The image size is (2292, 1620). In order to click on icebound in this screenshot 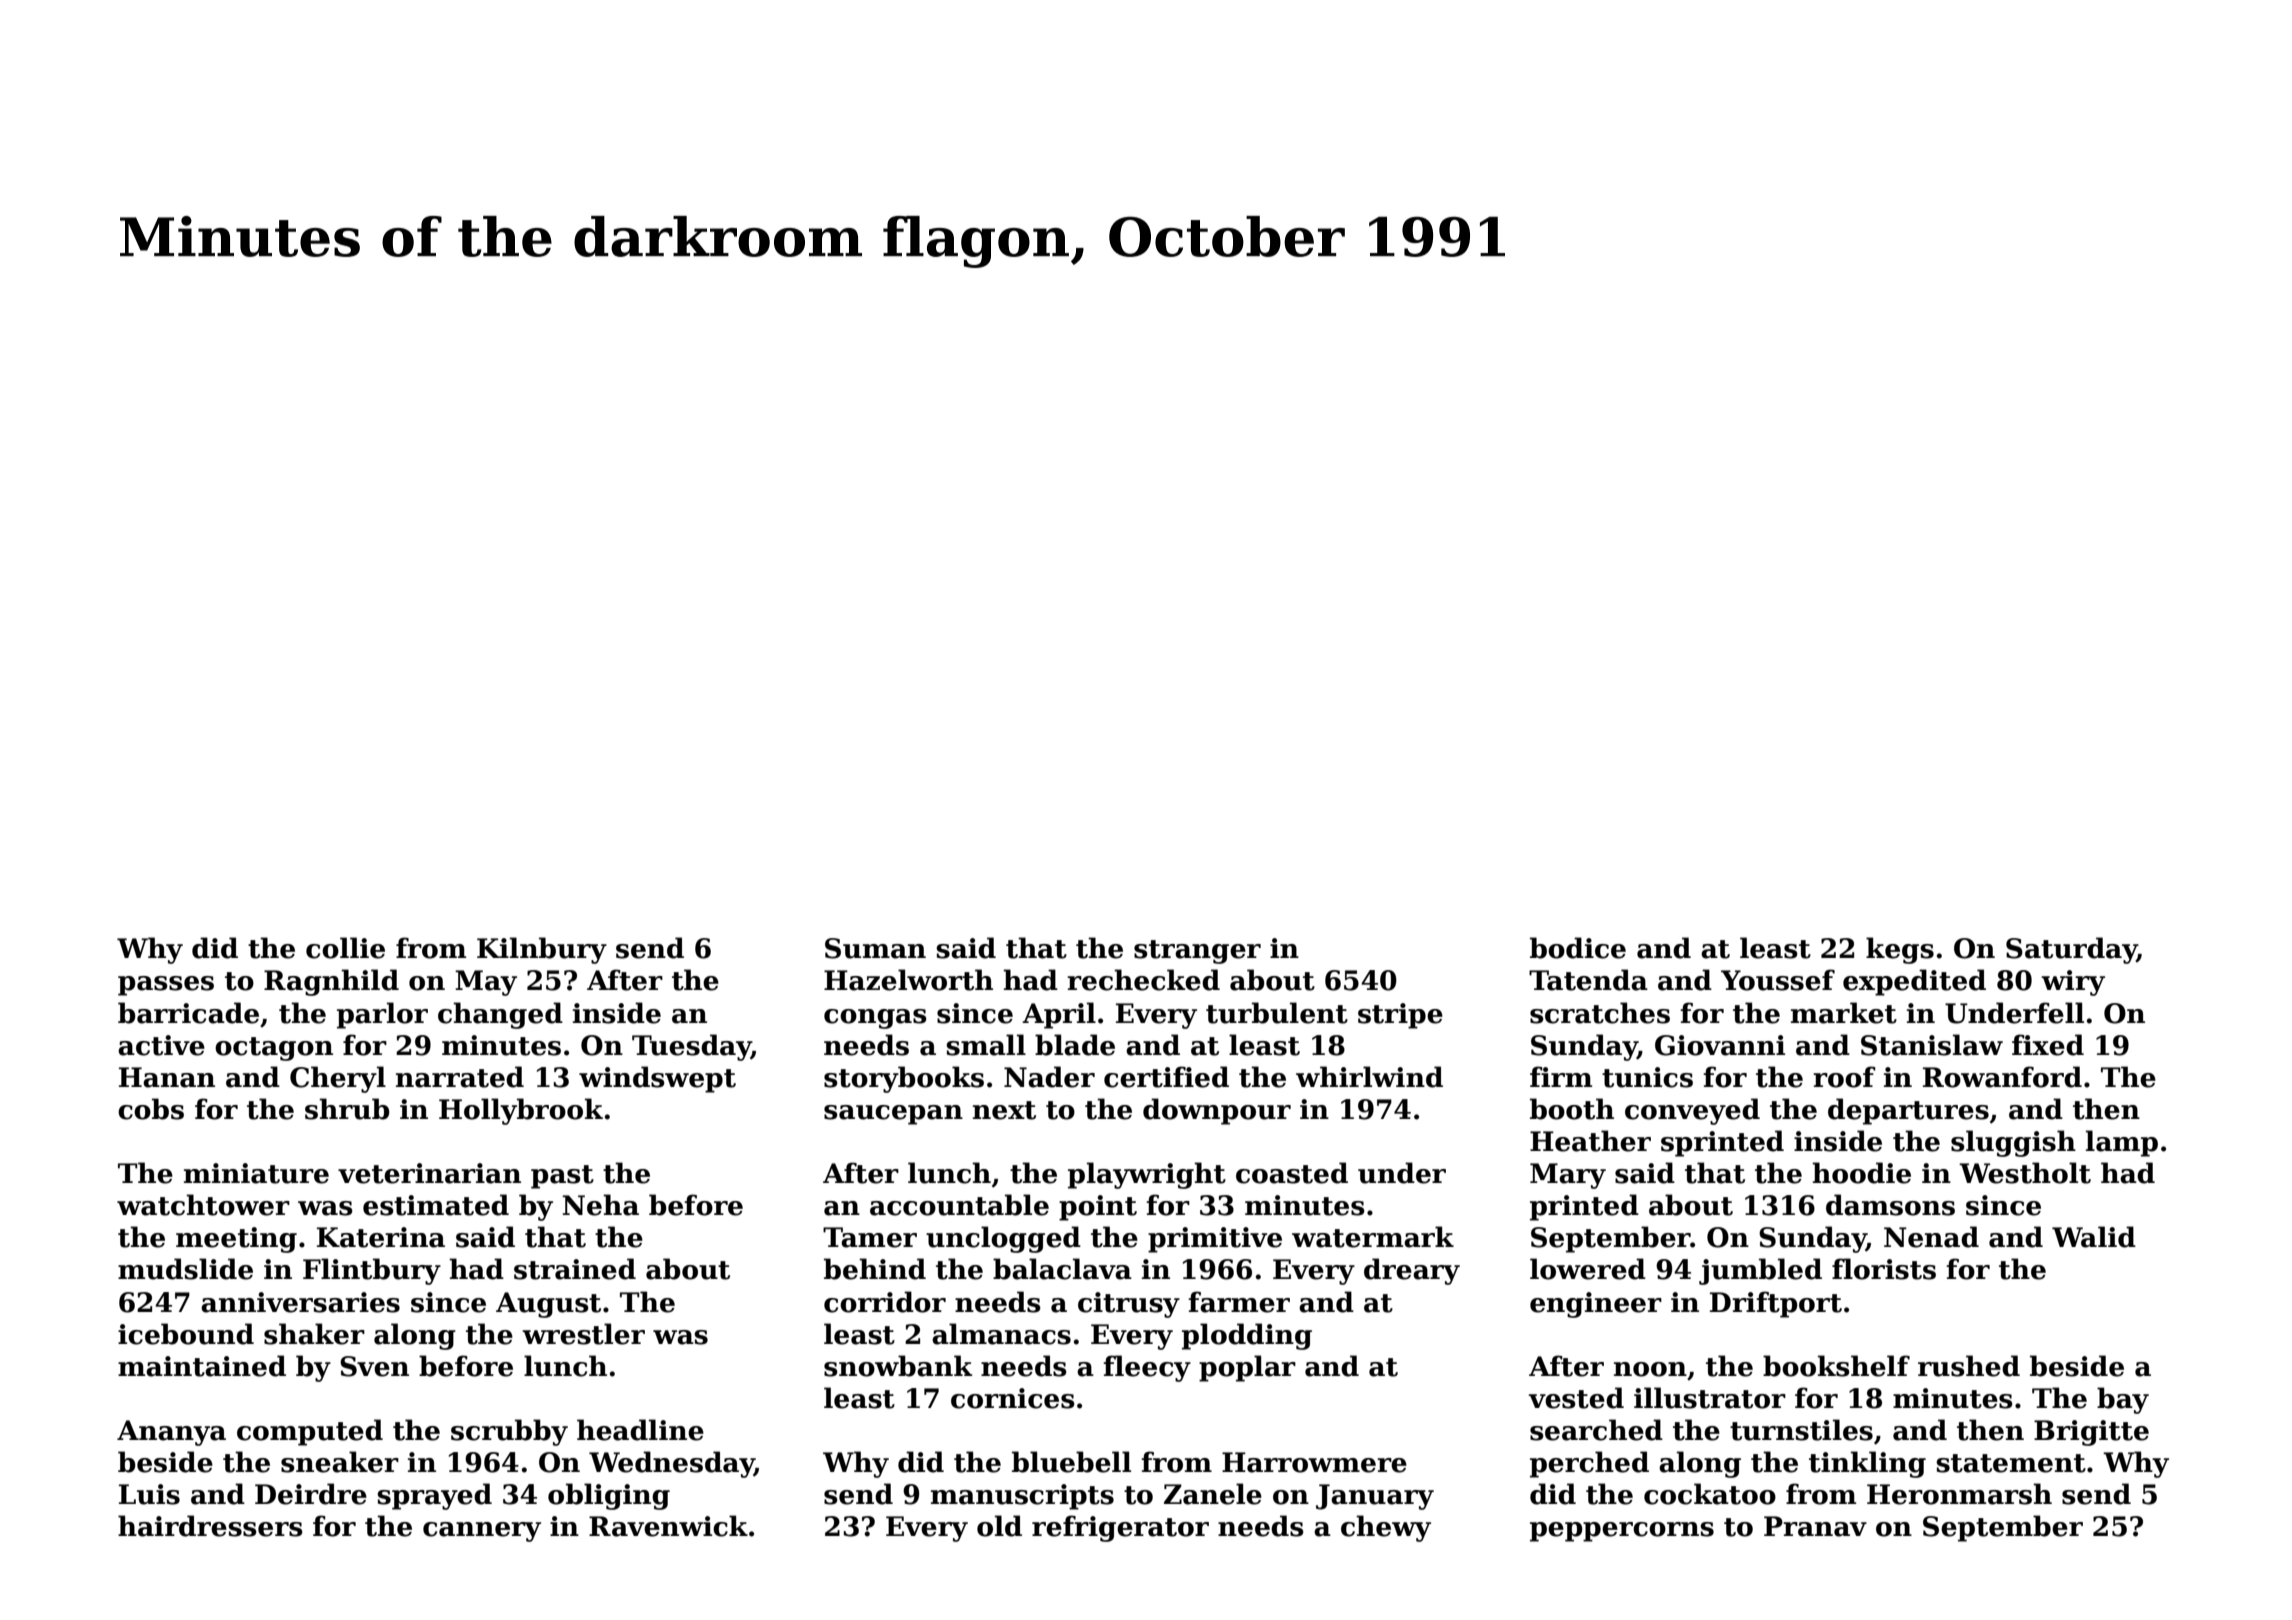, I will do `click(186, 1334)`.
